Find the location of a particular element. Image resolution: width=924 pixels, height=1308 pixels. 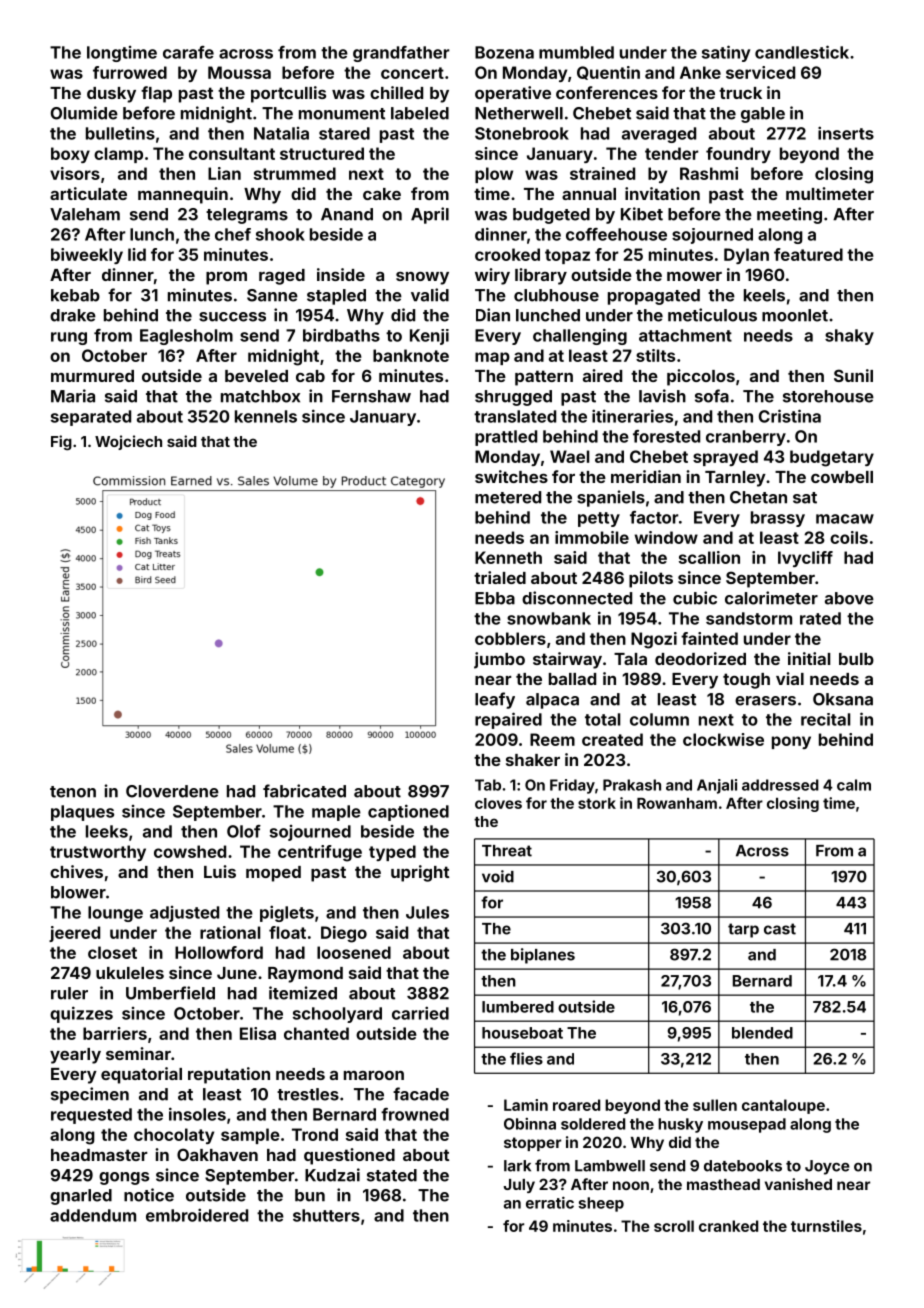

Lamin is located at coordinates (526, 1105).
